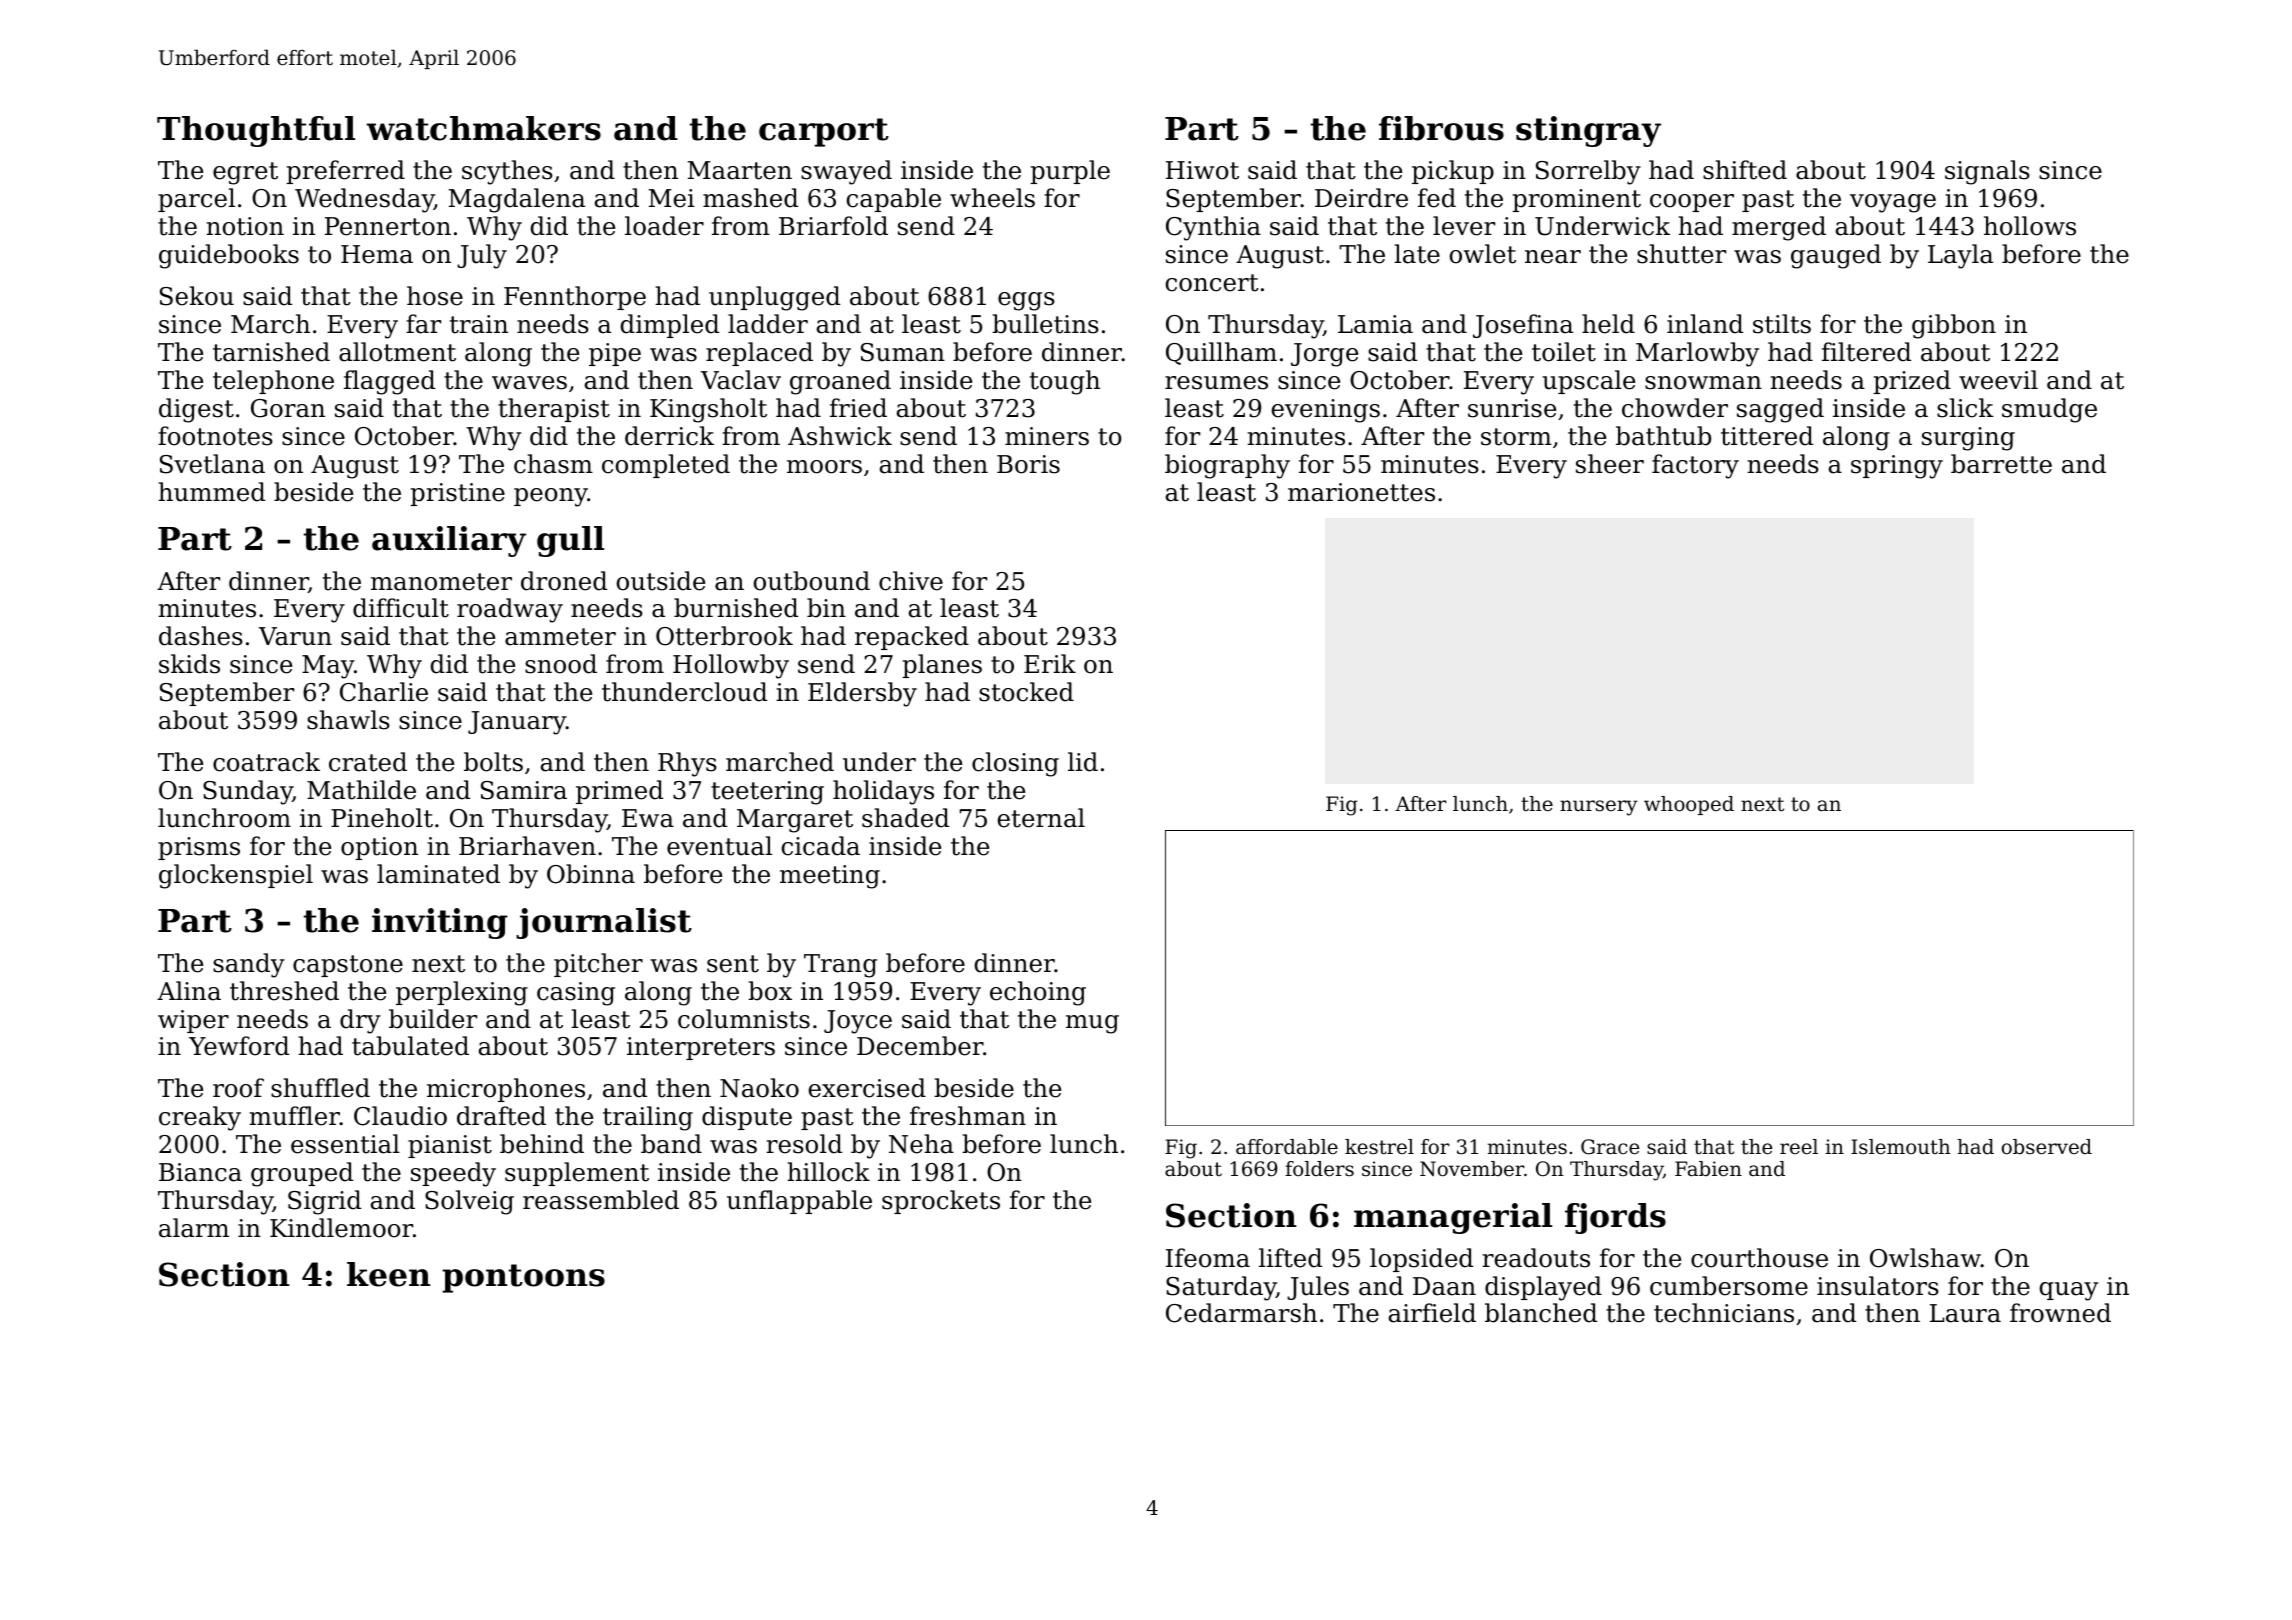 This document has width=2292, height=1620. I want to click on Cedarmarsh, so click(1241, 1313).
